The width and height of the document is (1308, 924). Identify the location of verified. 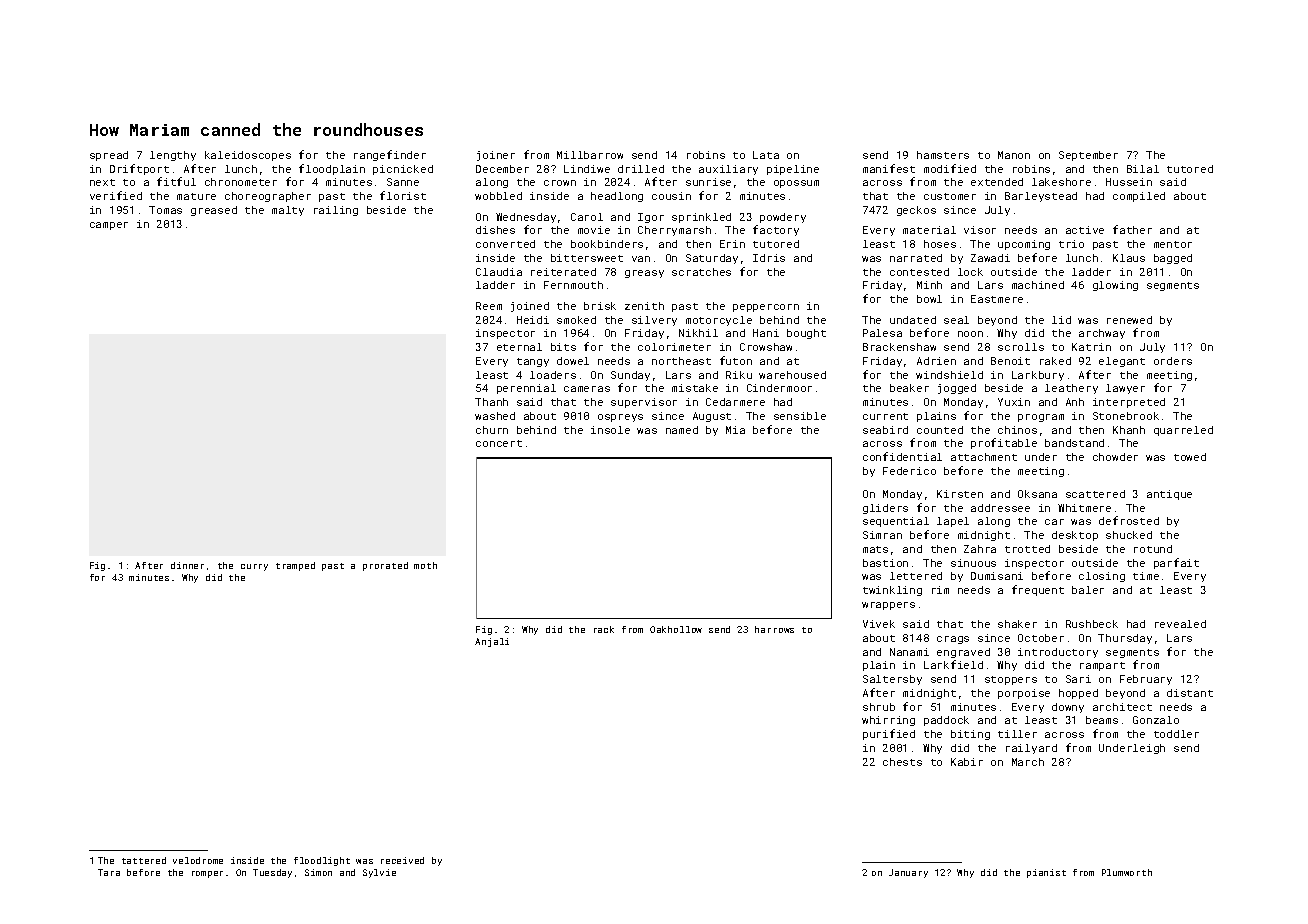
(116, 195).
